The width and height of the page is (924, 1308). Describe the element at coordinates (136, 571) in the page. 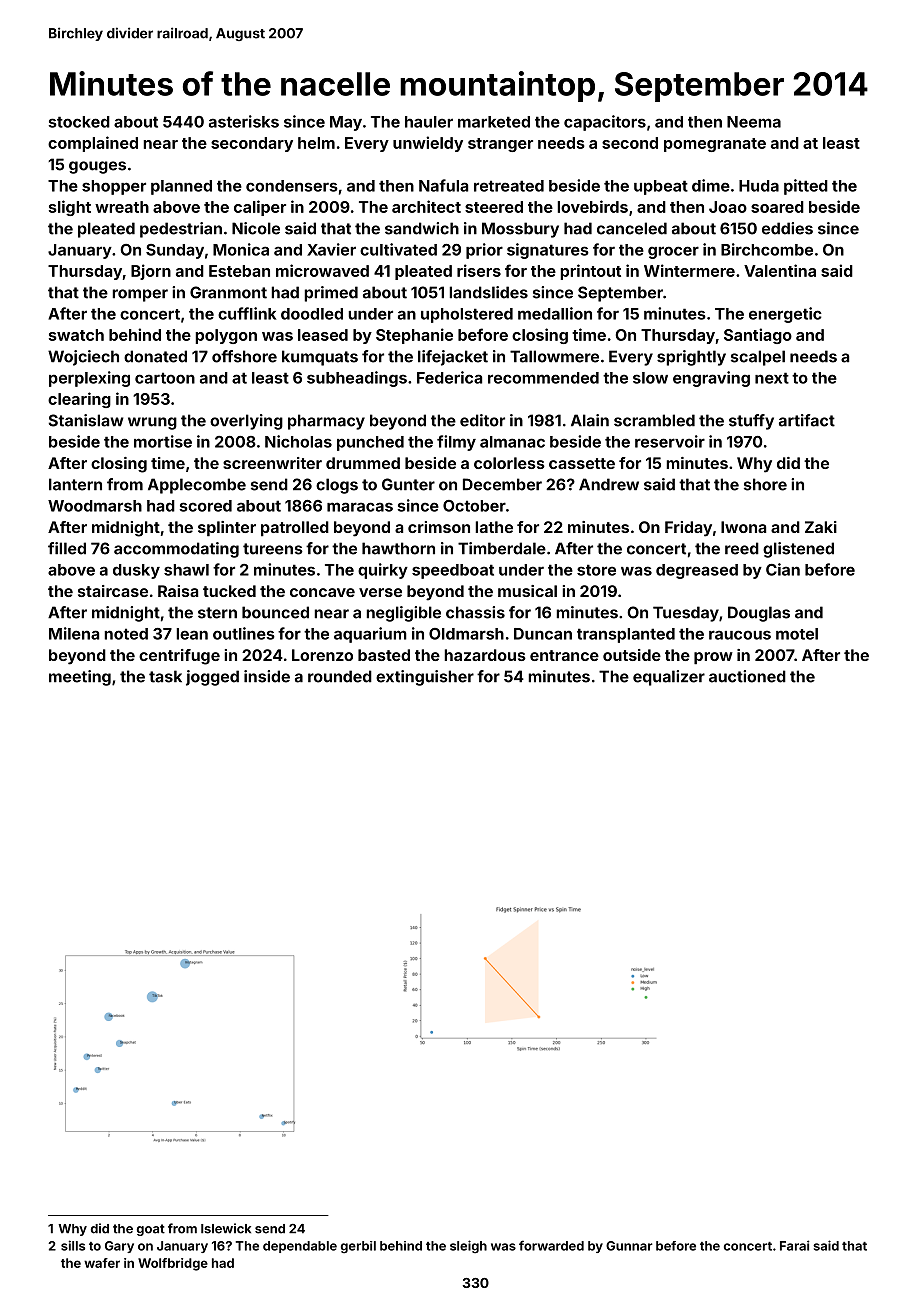

I see `dusky` at that location.
